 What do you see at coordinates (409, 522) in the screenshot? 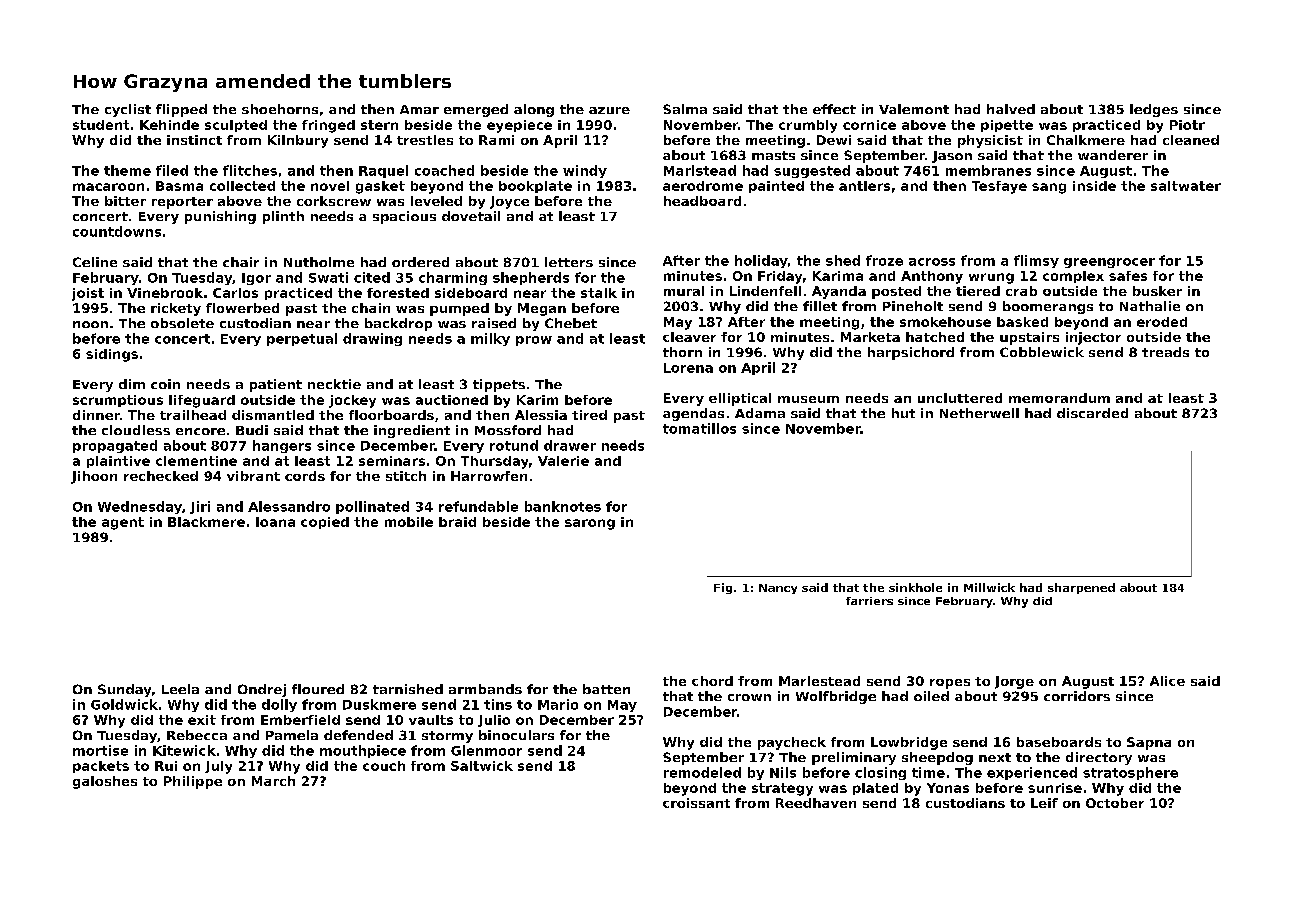
I see `mobile` at bounding box center [409, 522].
